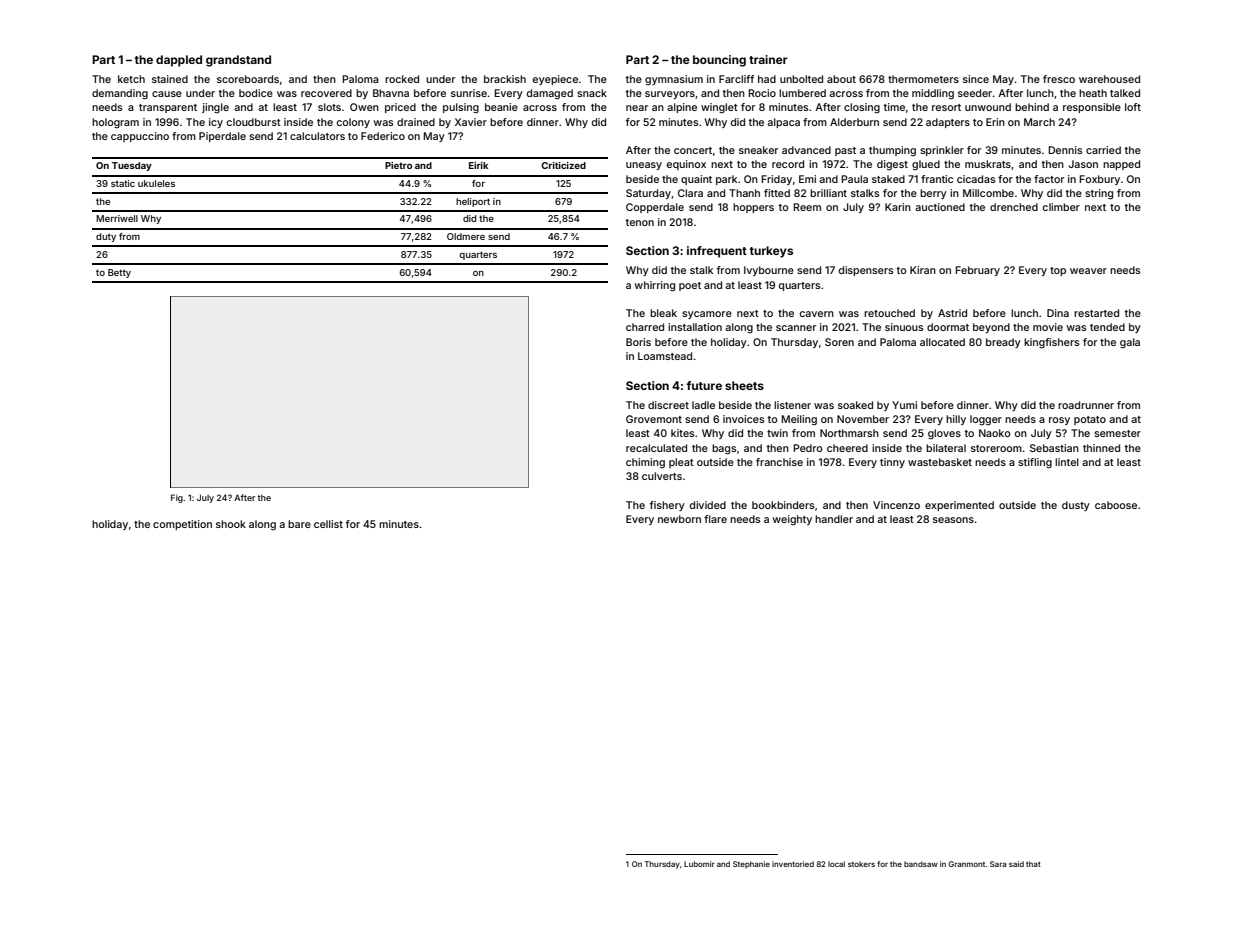 This page has height=952, width=1233. I want to click on culverts, so click(662, 476).
